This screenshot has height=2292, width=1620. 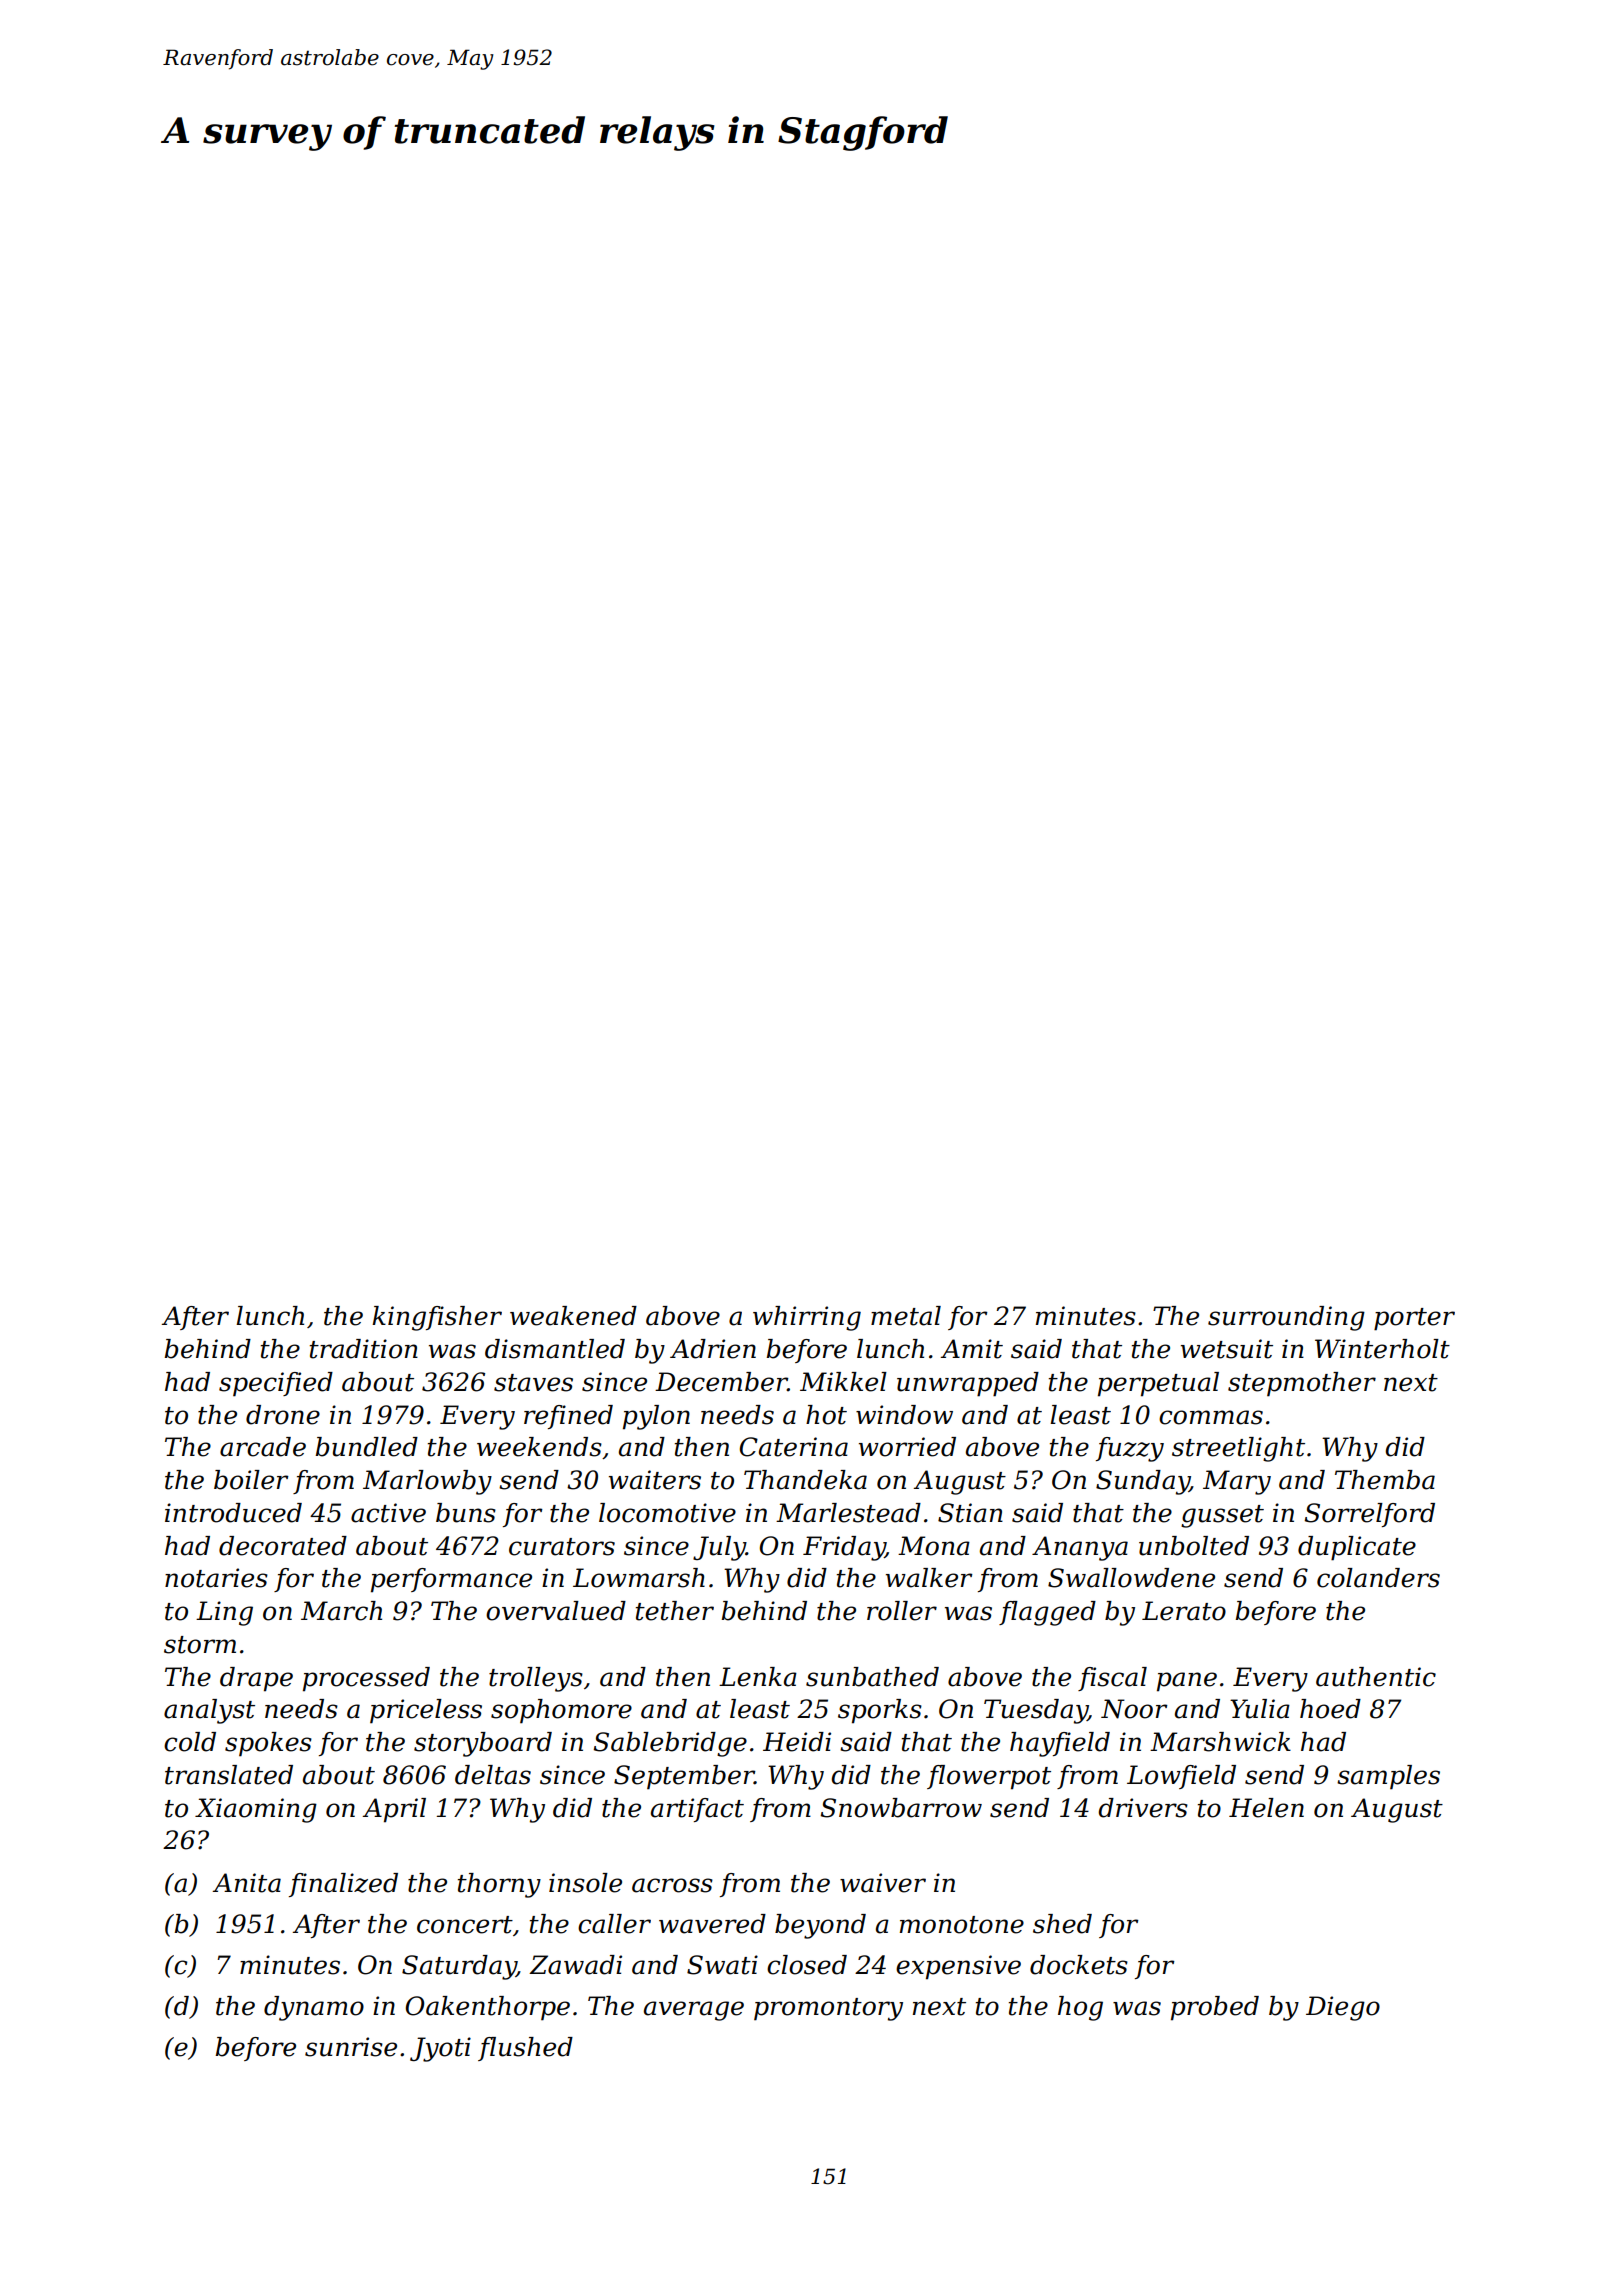 I want to click on Snowbarrow, so click(x=901, y=1808).
